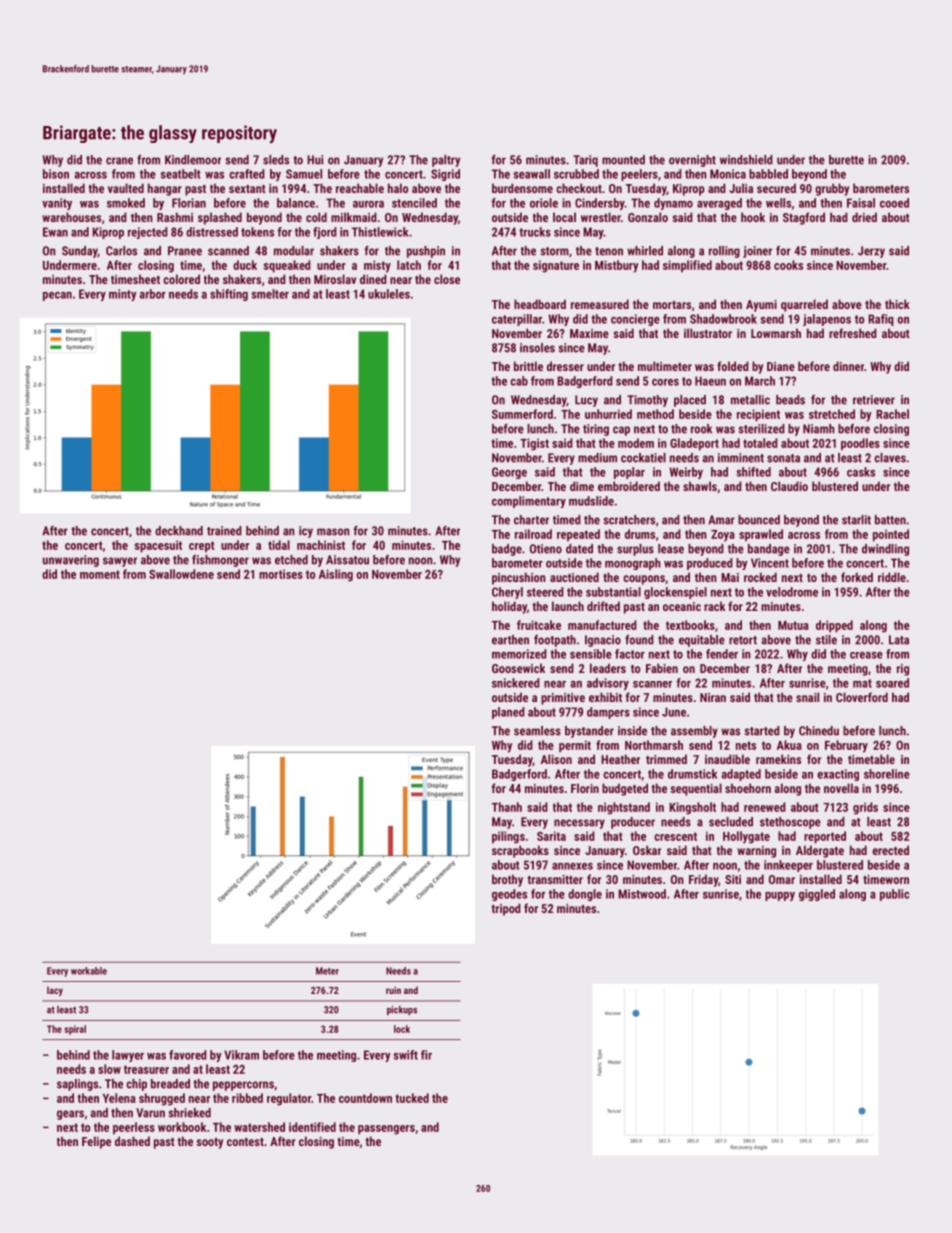  What do you see at coordinates (890, 850) in the screenshot?
I see `erected` at bounding box center [890, 850].
